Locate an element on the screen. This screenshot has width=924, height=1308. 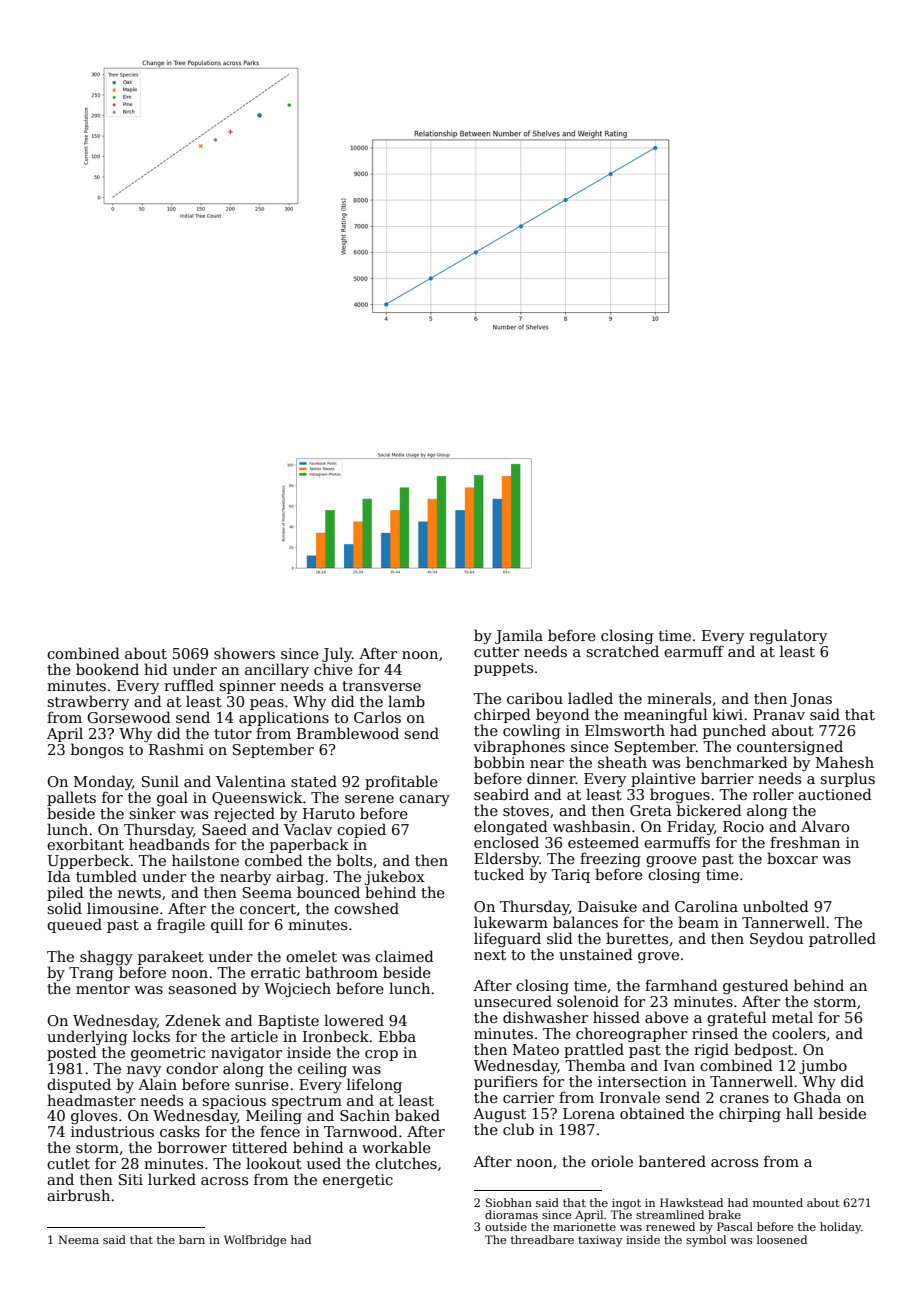
gestured is located at coordinates (756, 986).
